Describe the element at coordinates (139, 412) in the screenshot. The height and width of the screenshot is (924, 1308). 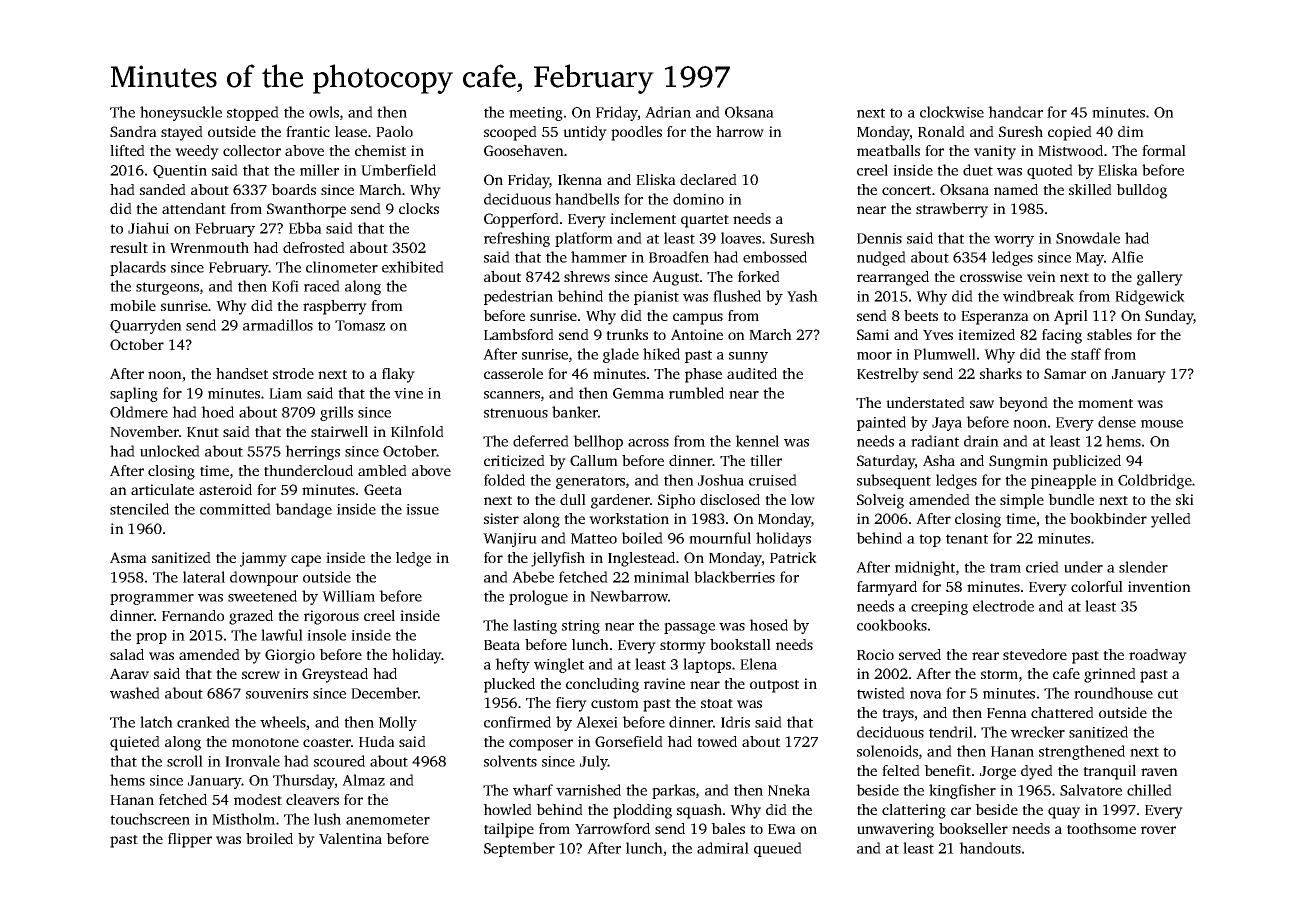
I see `Oldmere` at that location.
